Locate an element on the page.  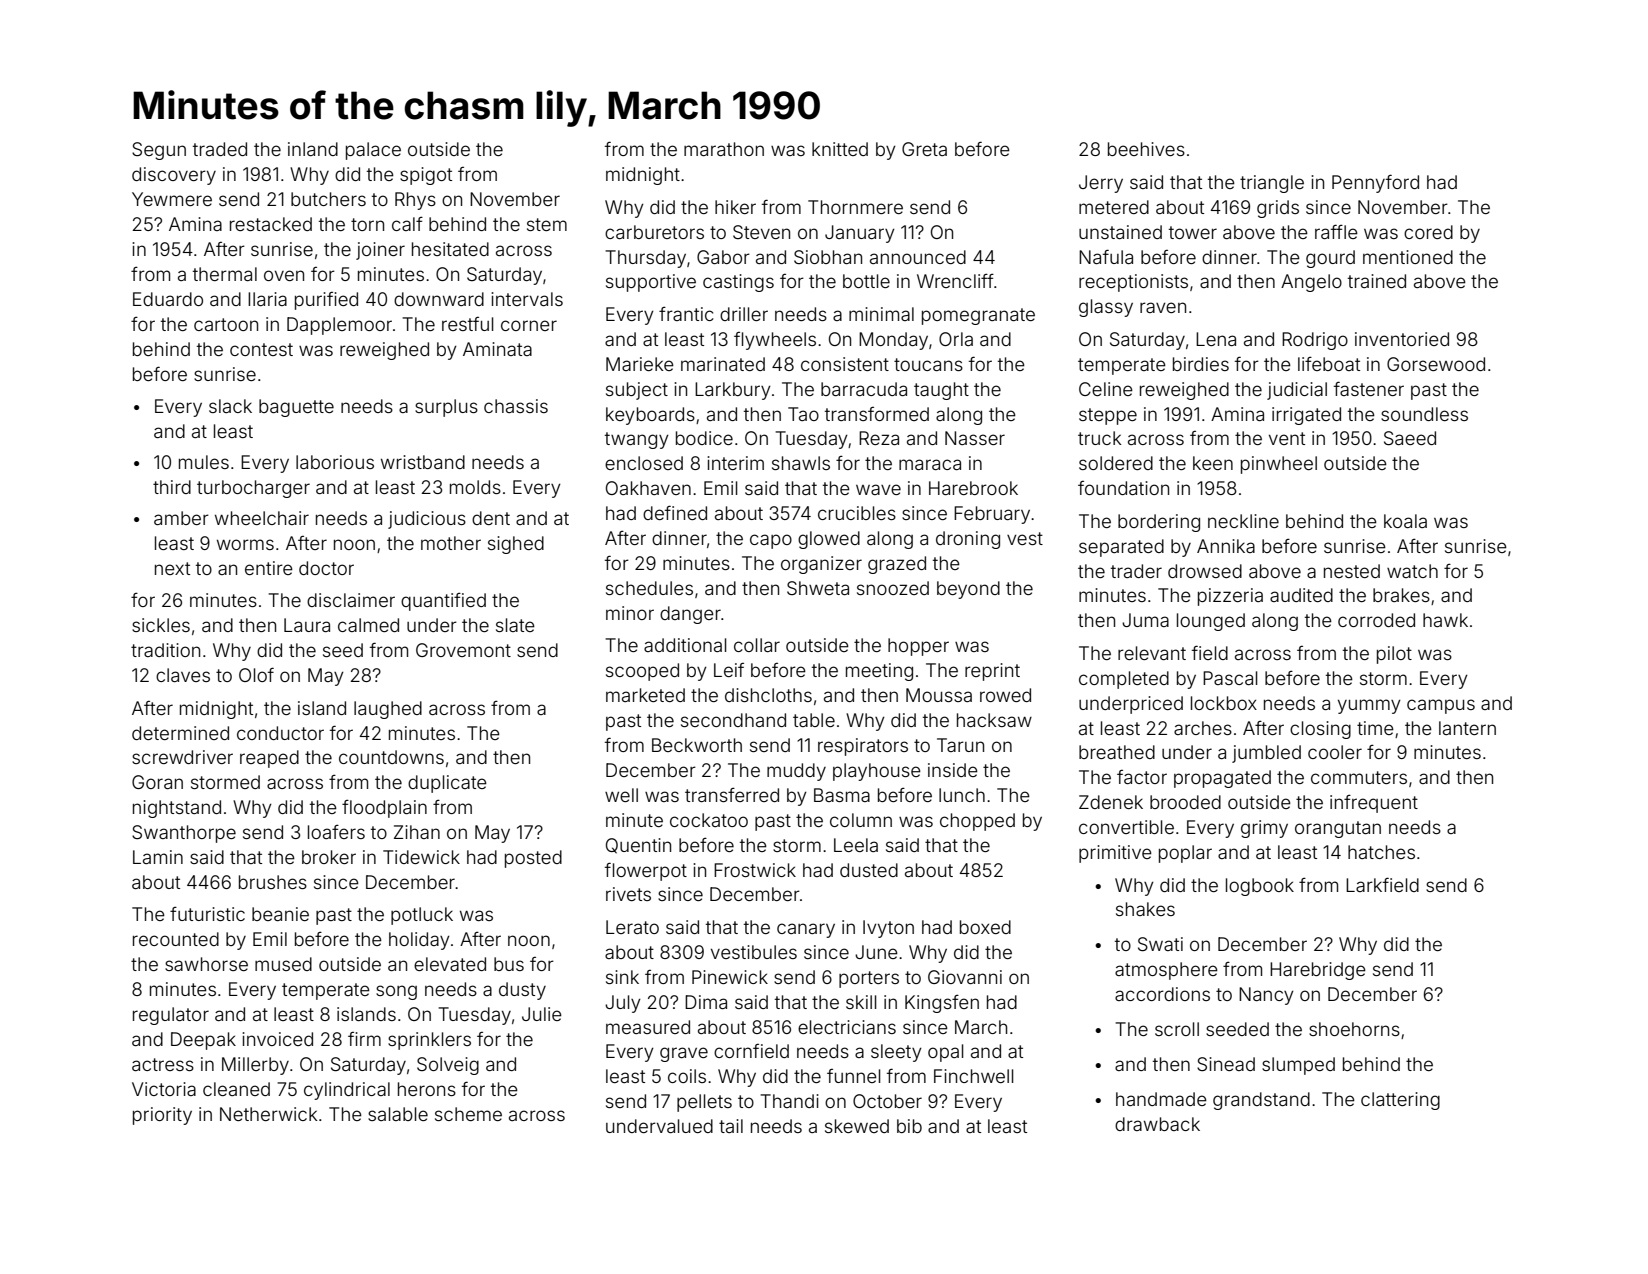
palace is located at coordinates (373, 151).
